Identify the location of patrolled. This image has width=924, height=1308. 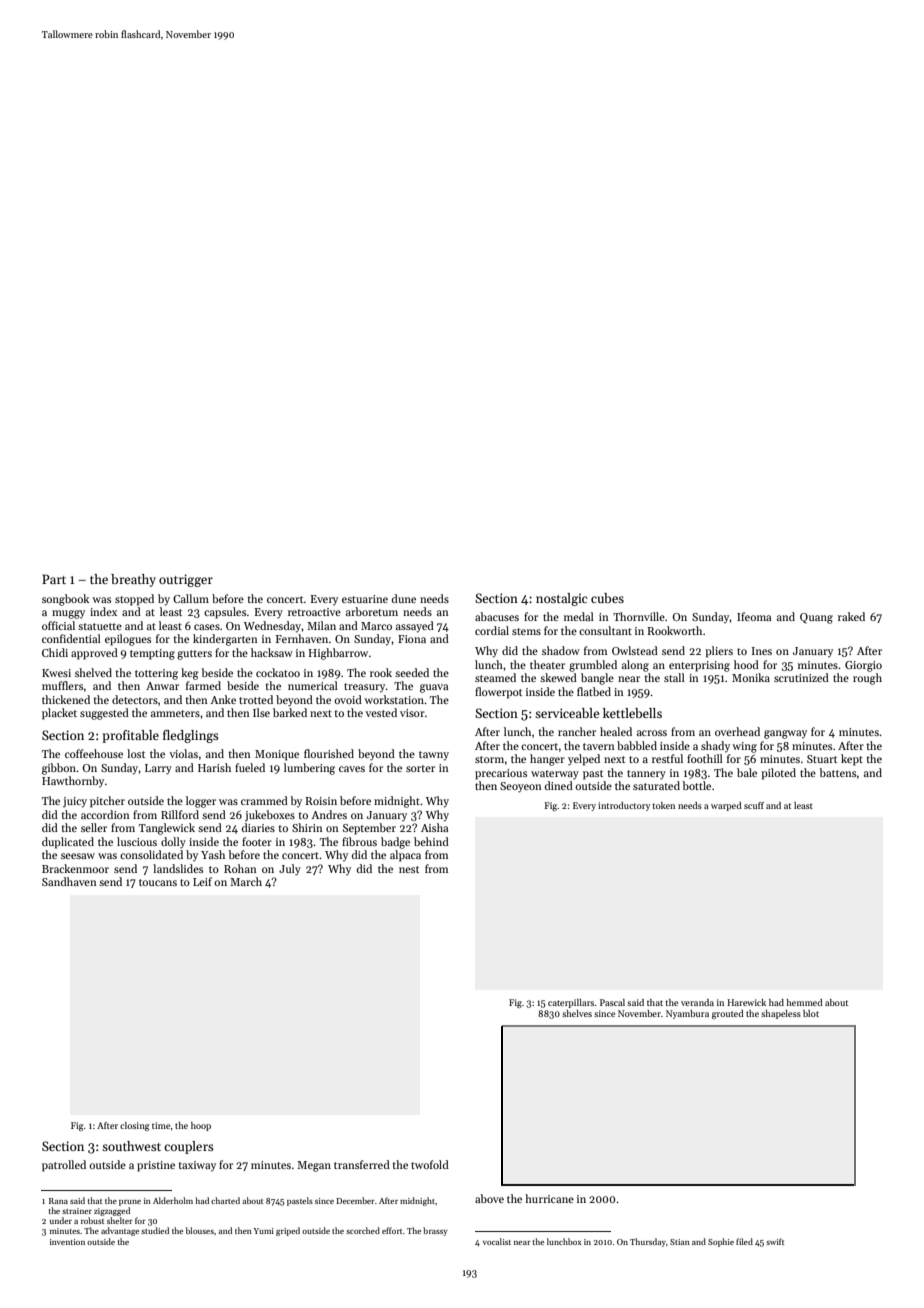
(64, 1166).
